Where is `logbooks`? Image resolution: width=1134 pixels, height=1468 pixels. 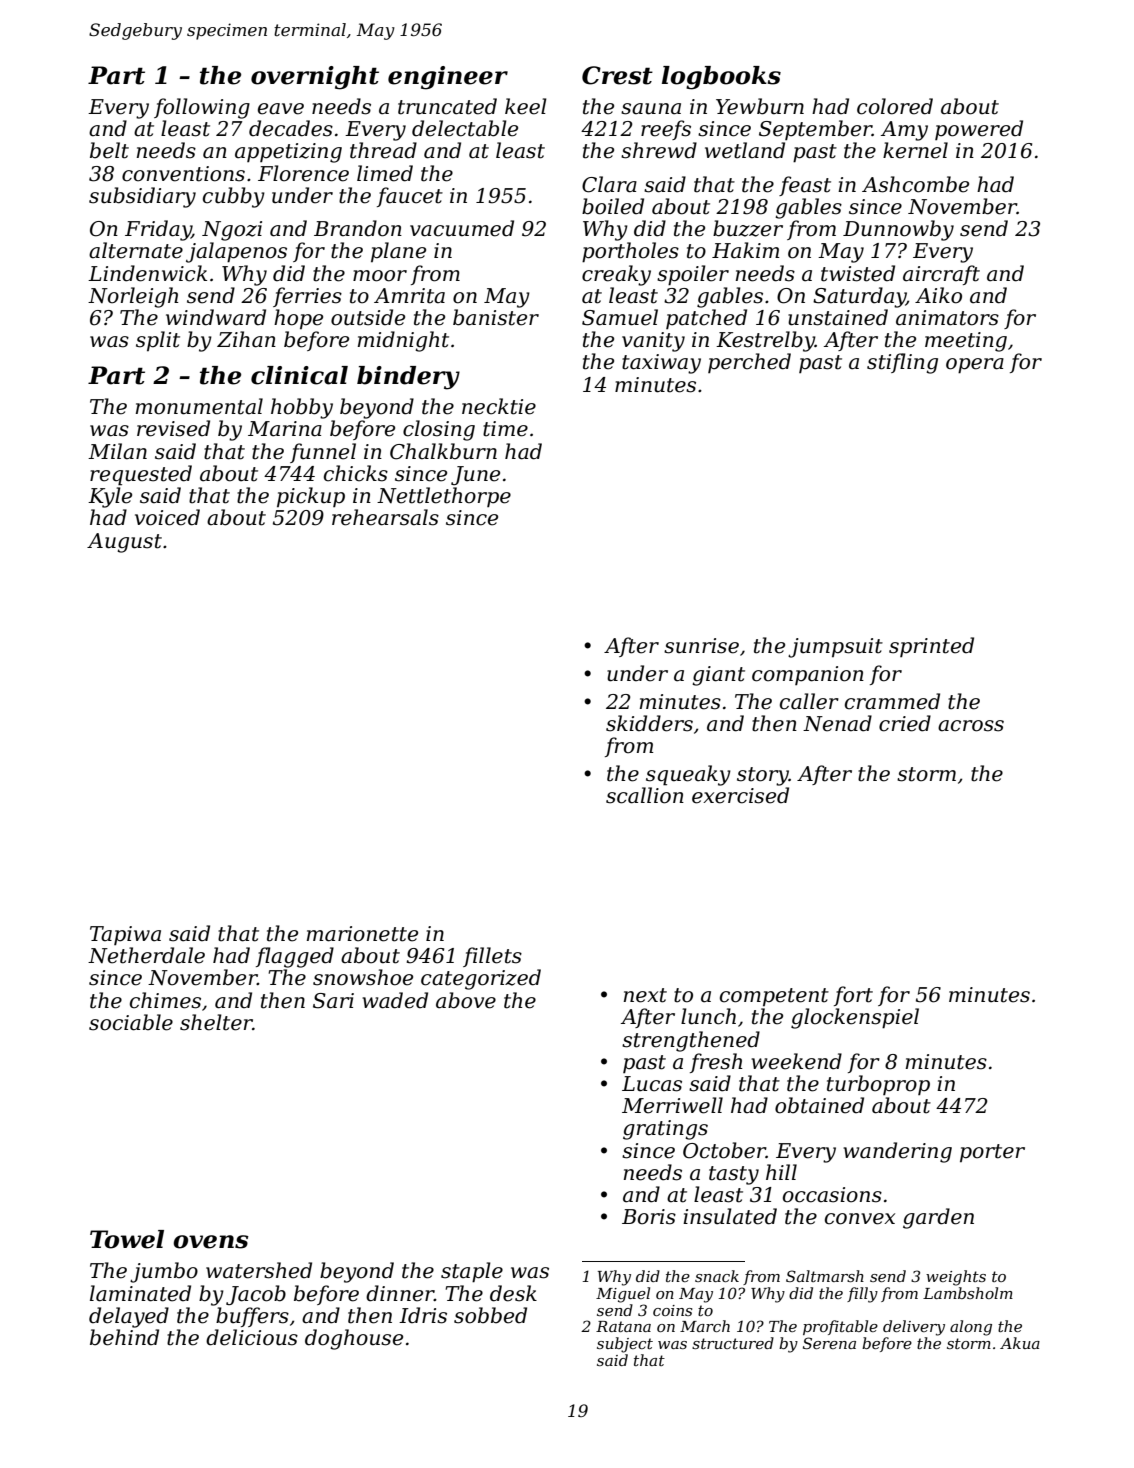 logbooks is located at coordinates (721, 78).
